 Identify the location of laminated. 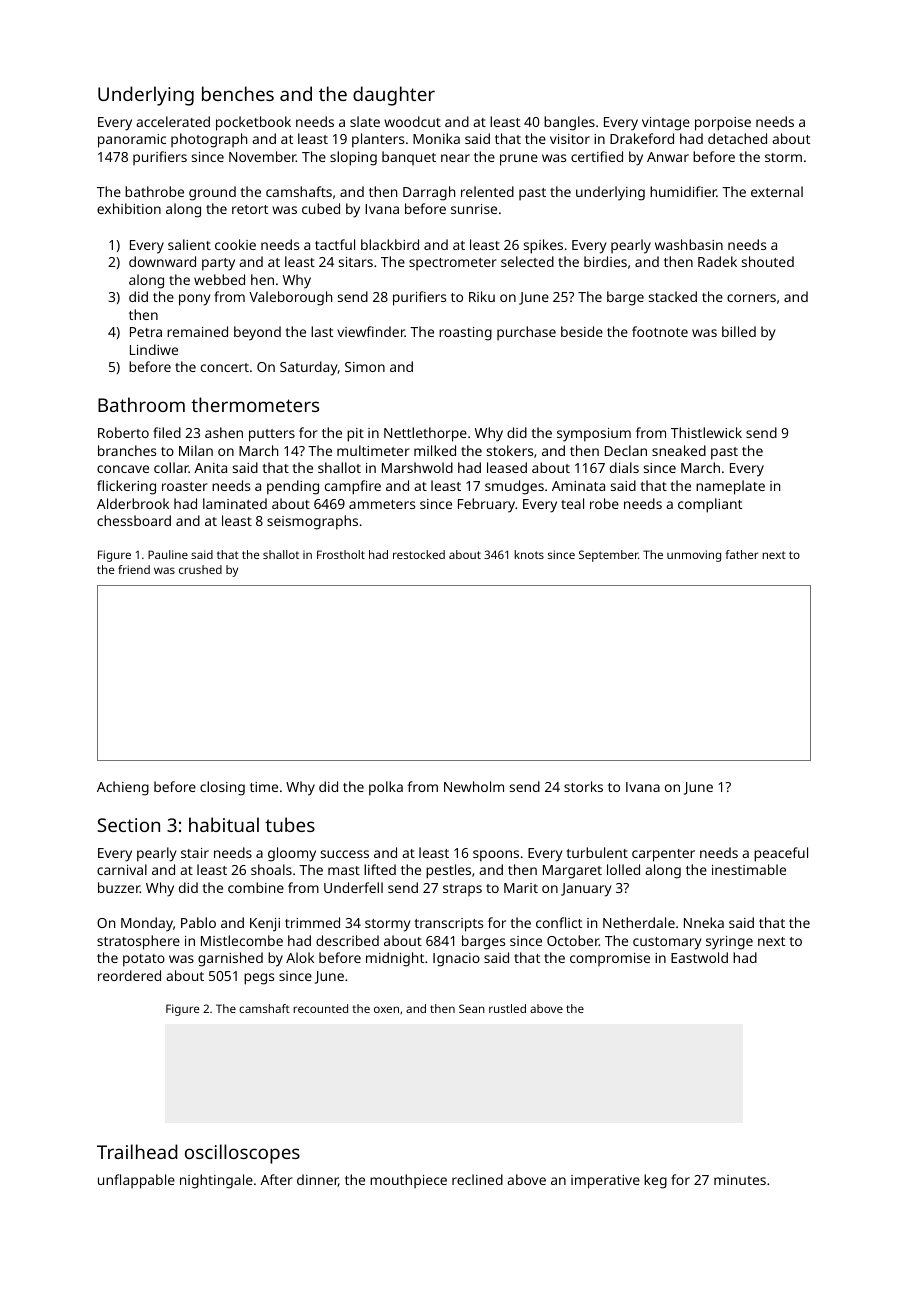
(235, 503).
